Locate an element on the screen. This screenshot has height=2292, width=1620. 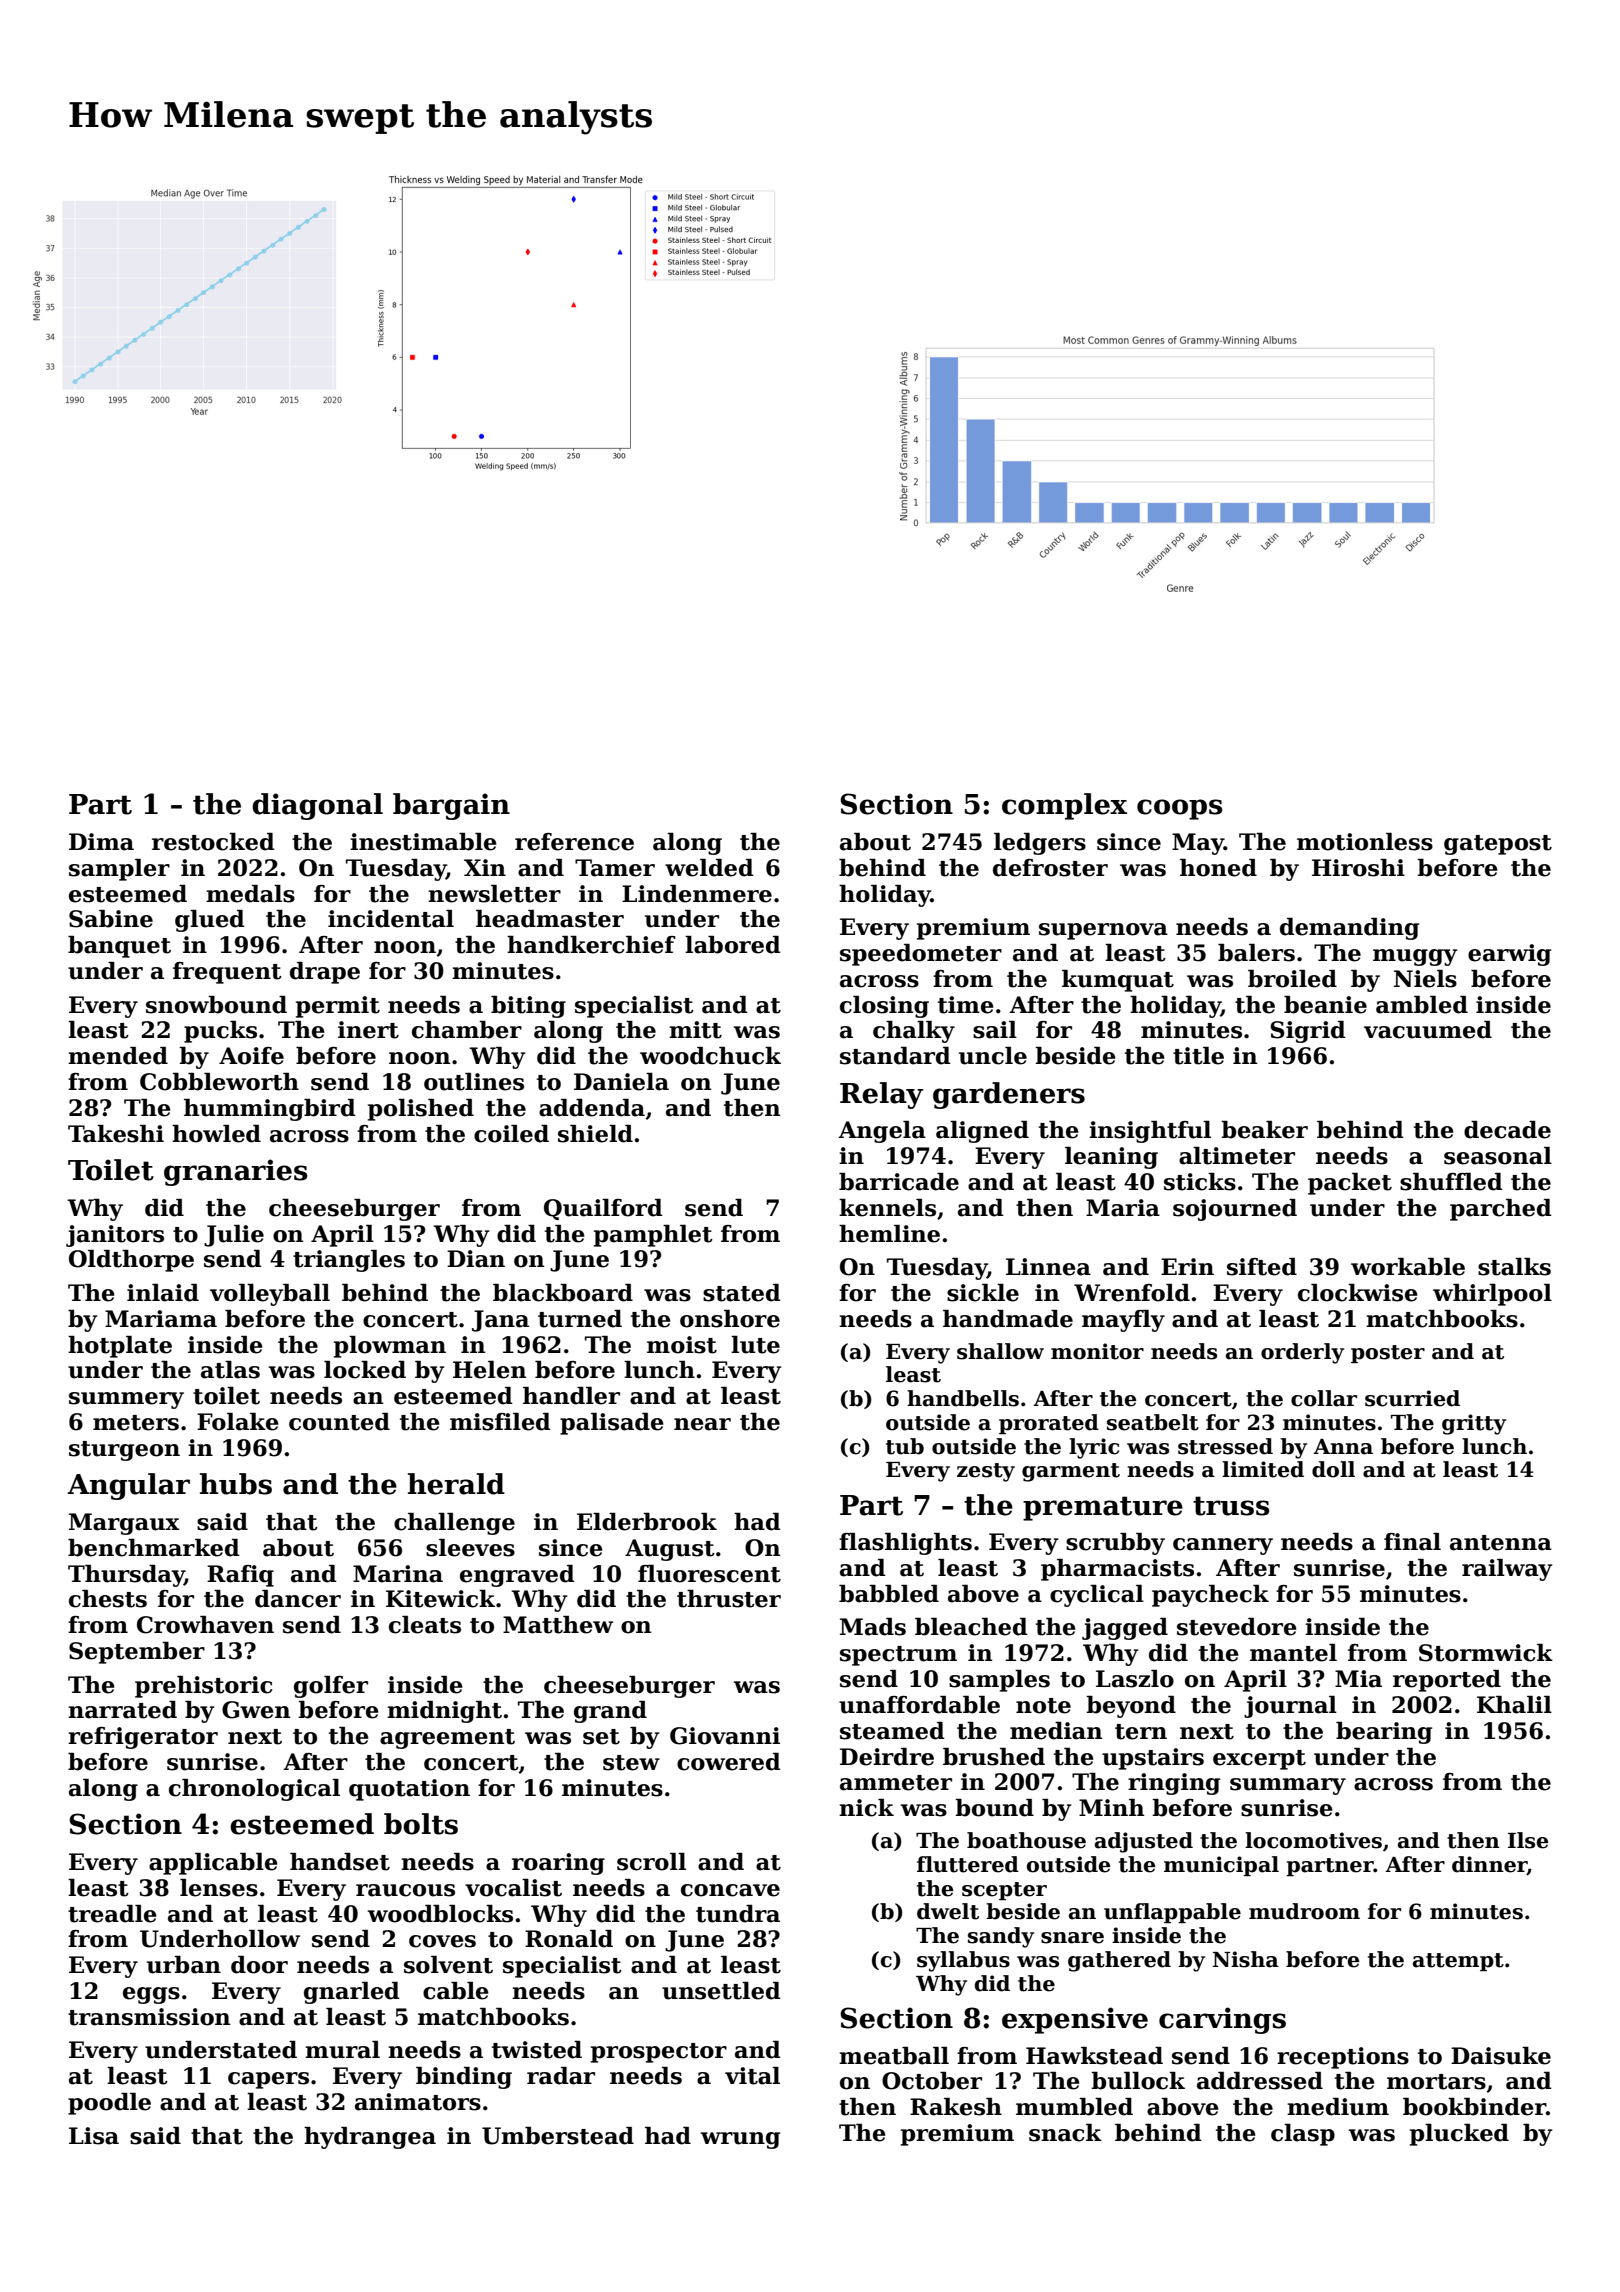
wrung is located at coordinates (740, 2140).
